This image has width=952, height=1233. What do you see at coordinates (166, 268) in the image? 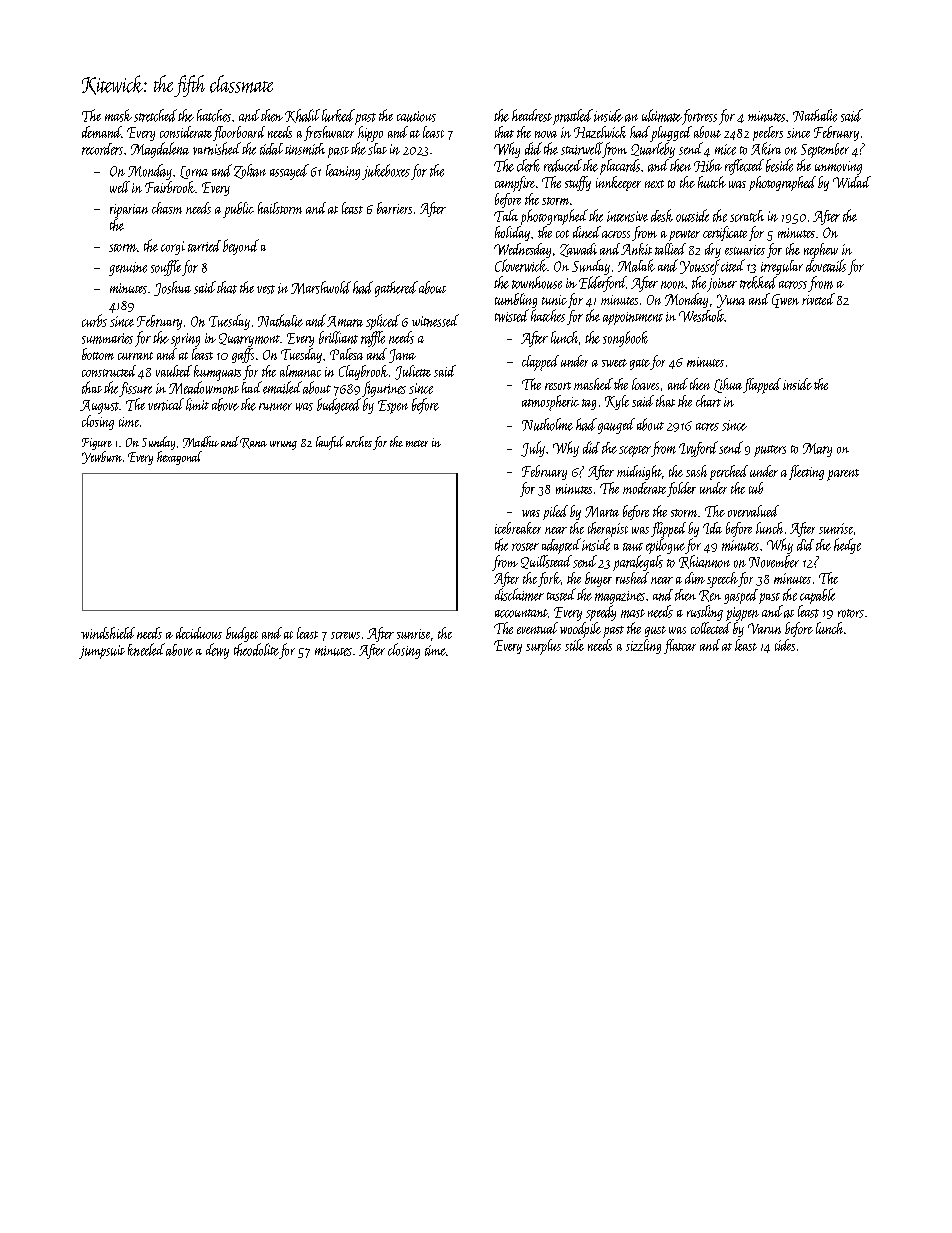
I see `souffle` at bounding box center [166, 268].
